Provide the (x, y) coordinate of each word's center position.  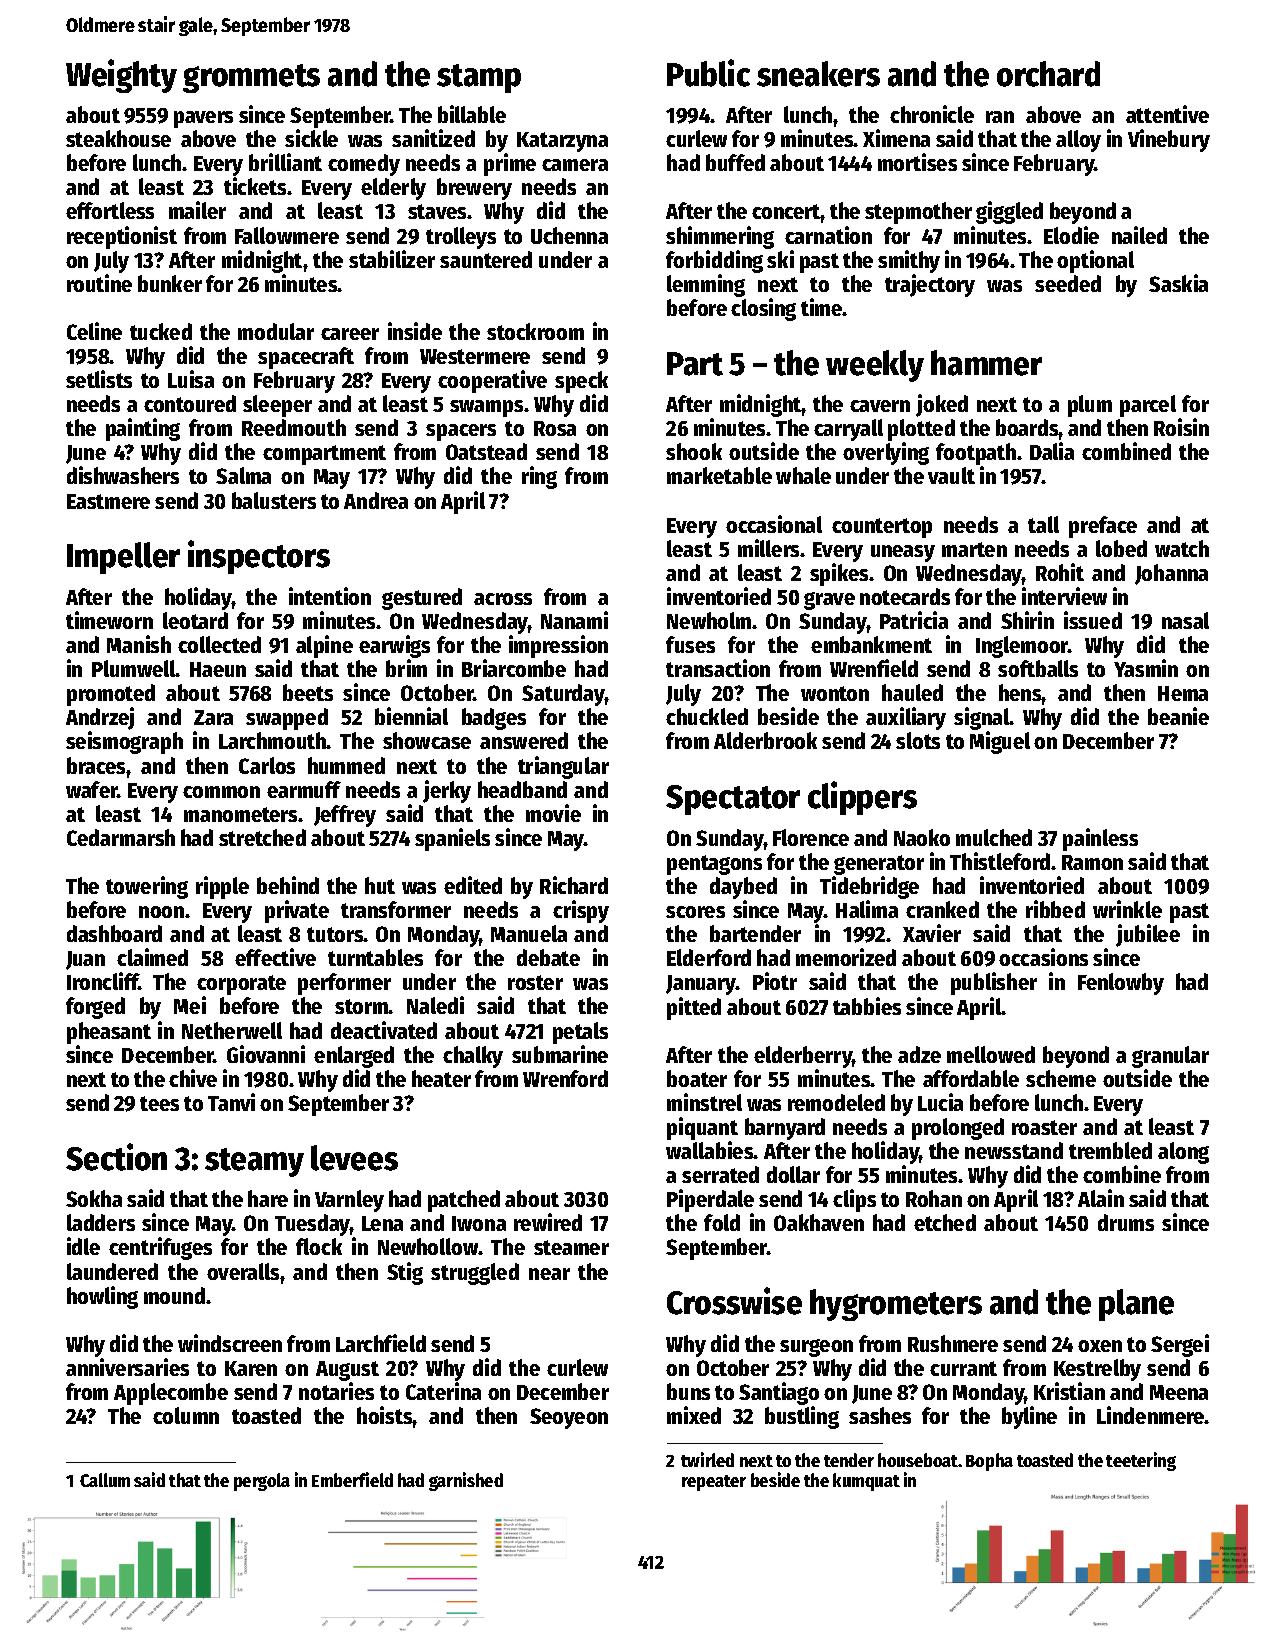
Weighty (121, 76)
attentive (1167, 114)
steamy (254, 1162)
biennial (411, 716)
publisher (994, 983)
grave (829, 601)
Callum (105, 1480)
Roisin (1181, 427)
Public (708, 73)
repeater (714, 1483)
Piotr (775, 981)
